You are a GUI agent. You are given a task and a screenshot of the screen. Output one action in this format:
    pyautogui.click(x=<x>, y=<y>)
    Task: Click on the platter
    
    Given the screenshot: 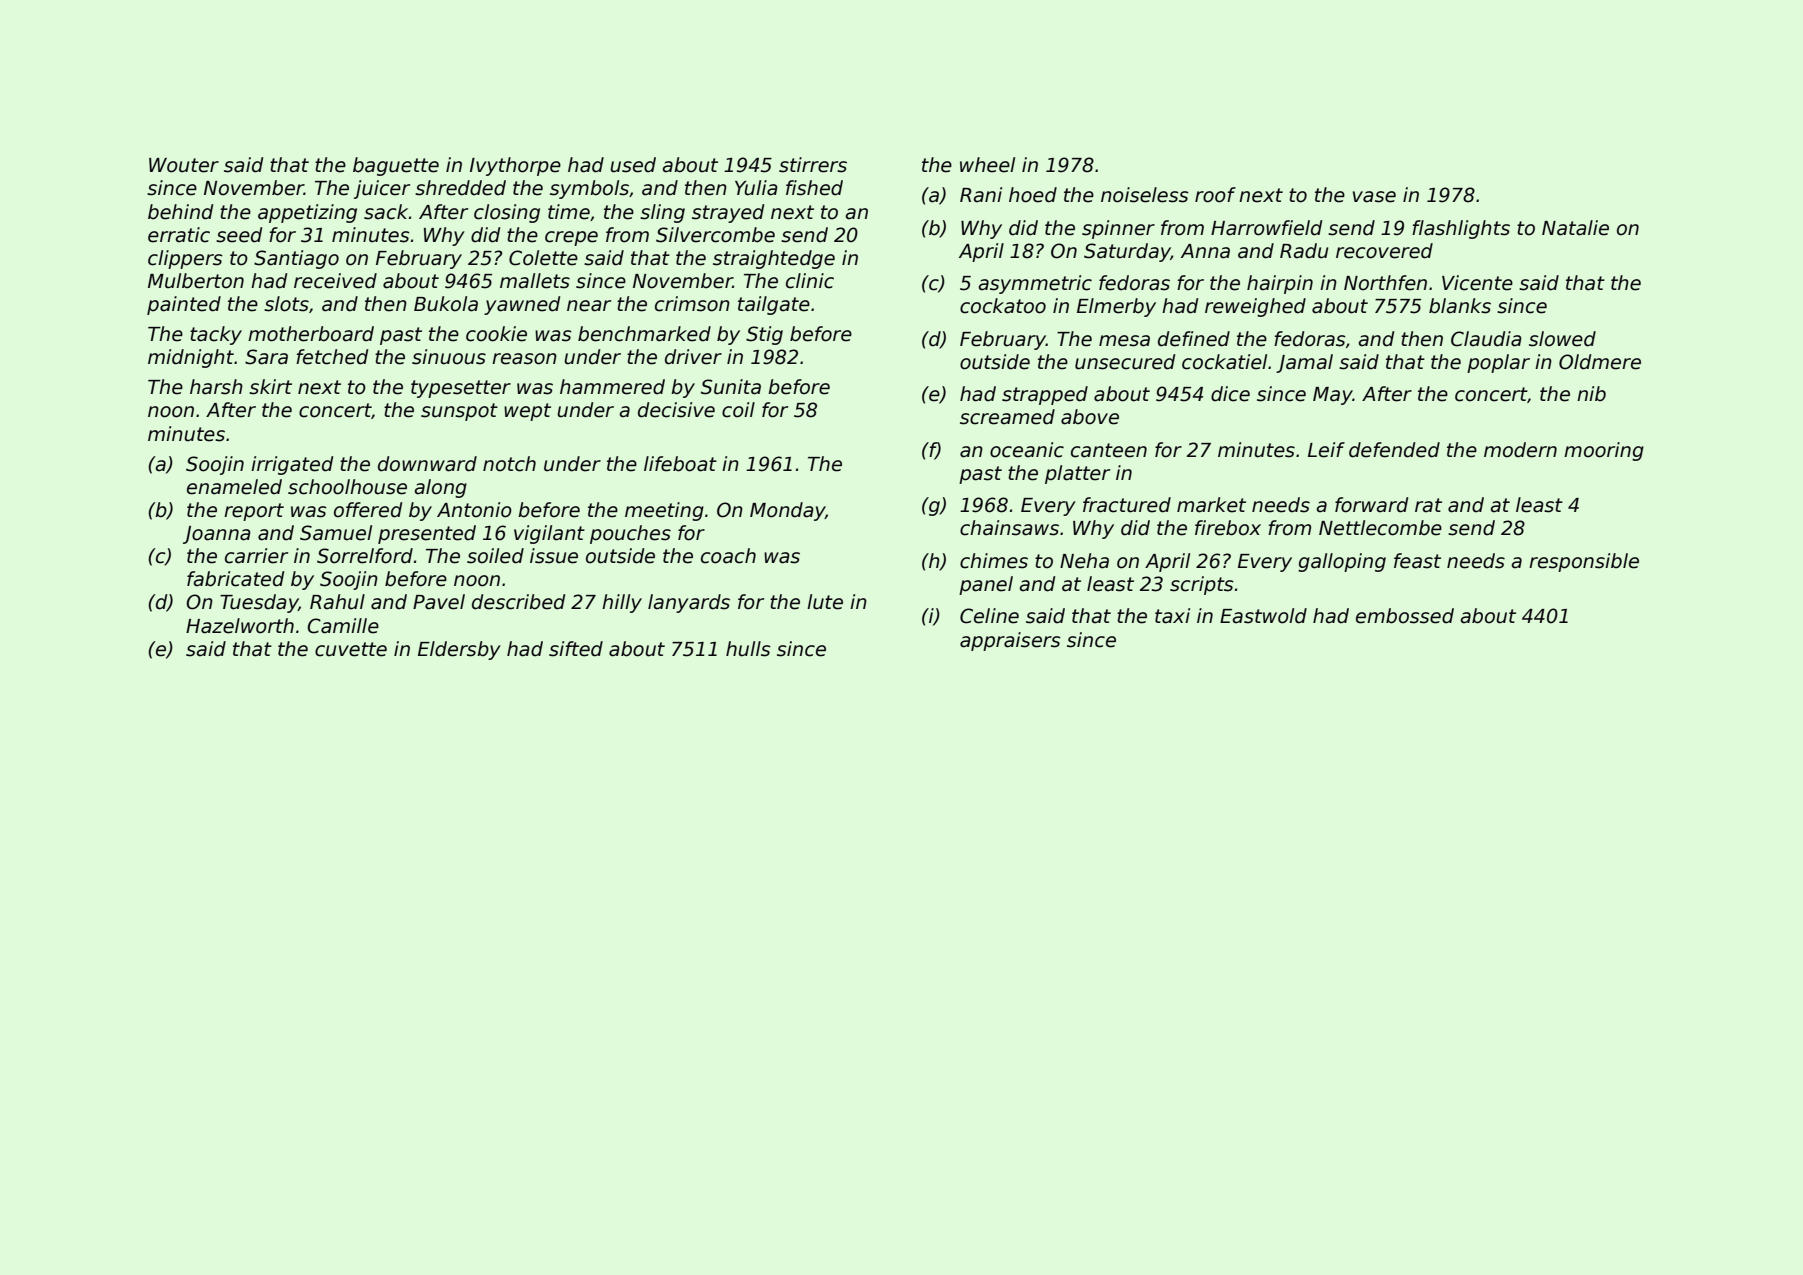 What is the action you would take?
    pyautogui.click(x=1077, y=474)
